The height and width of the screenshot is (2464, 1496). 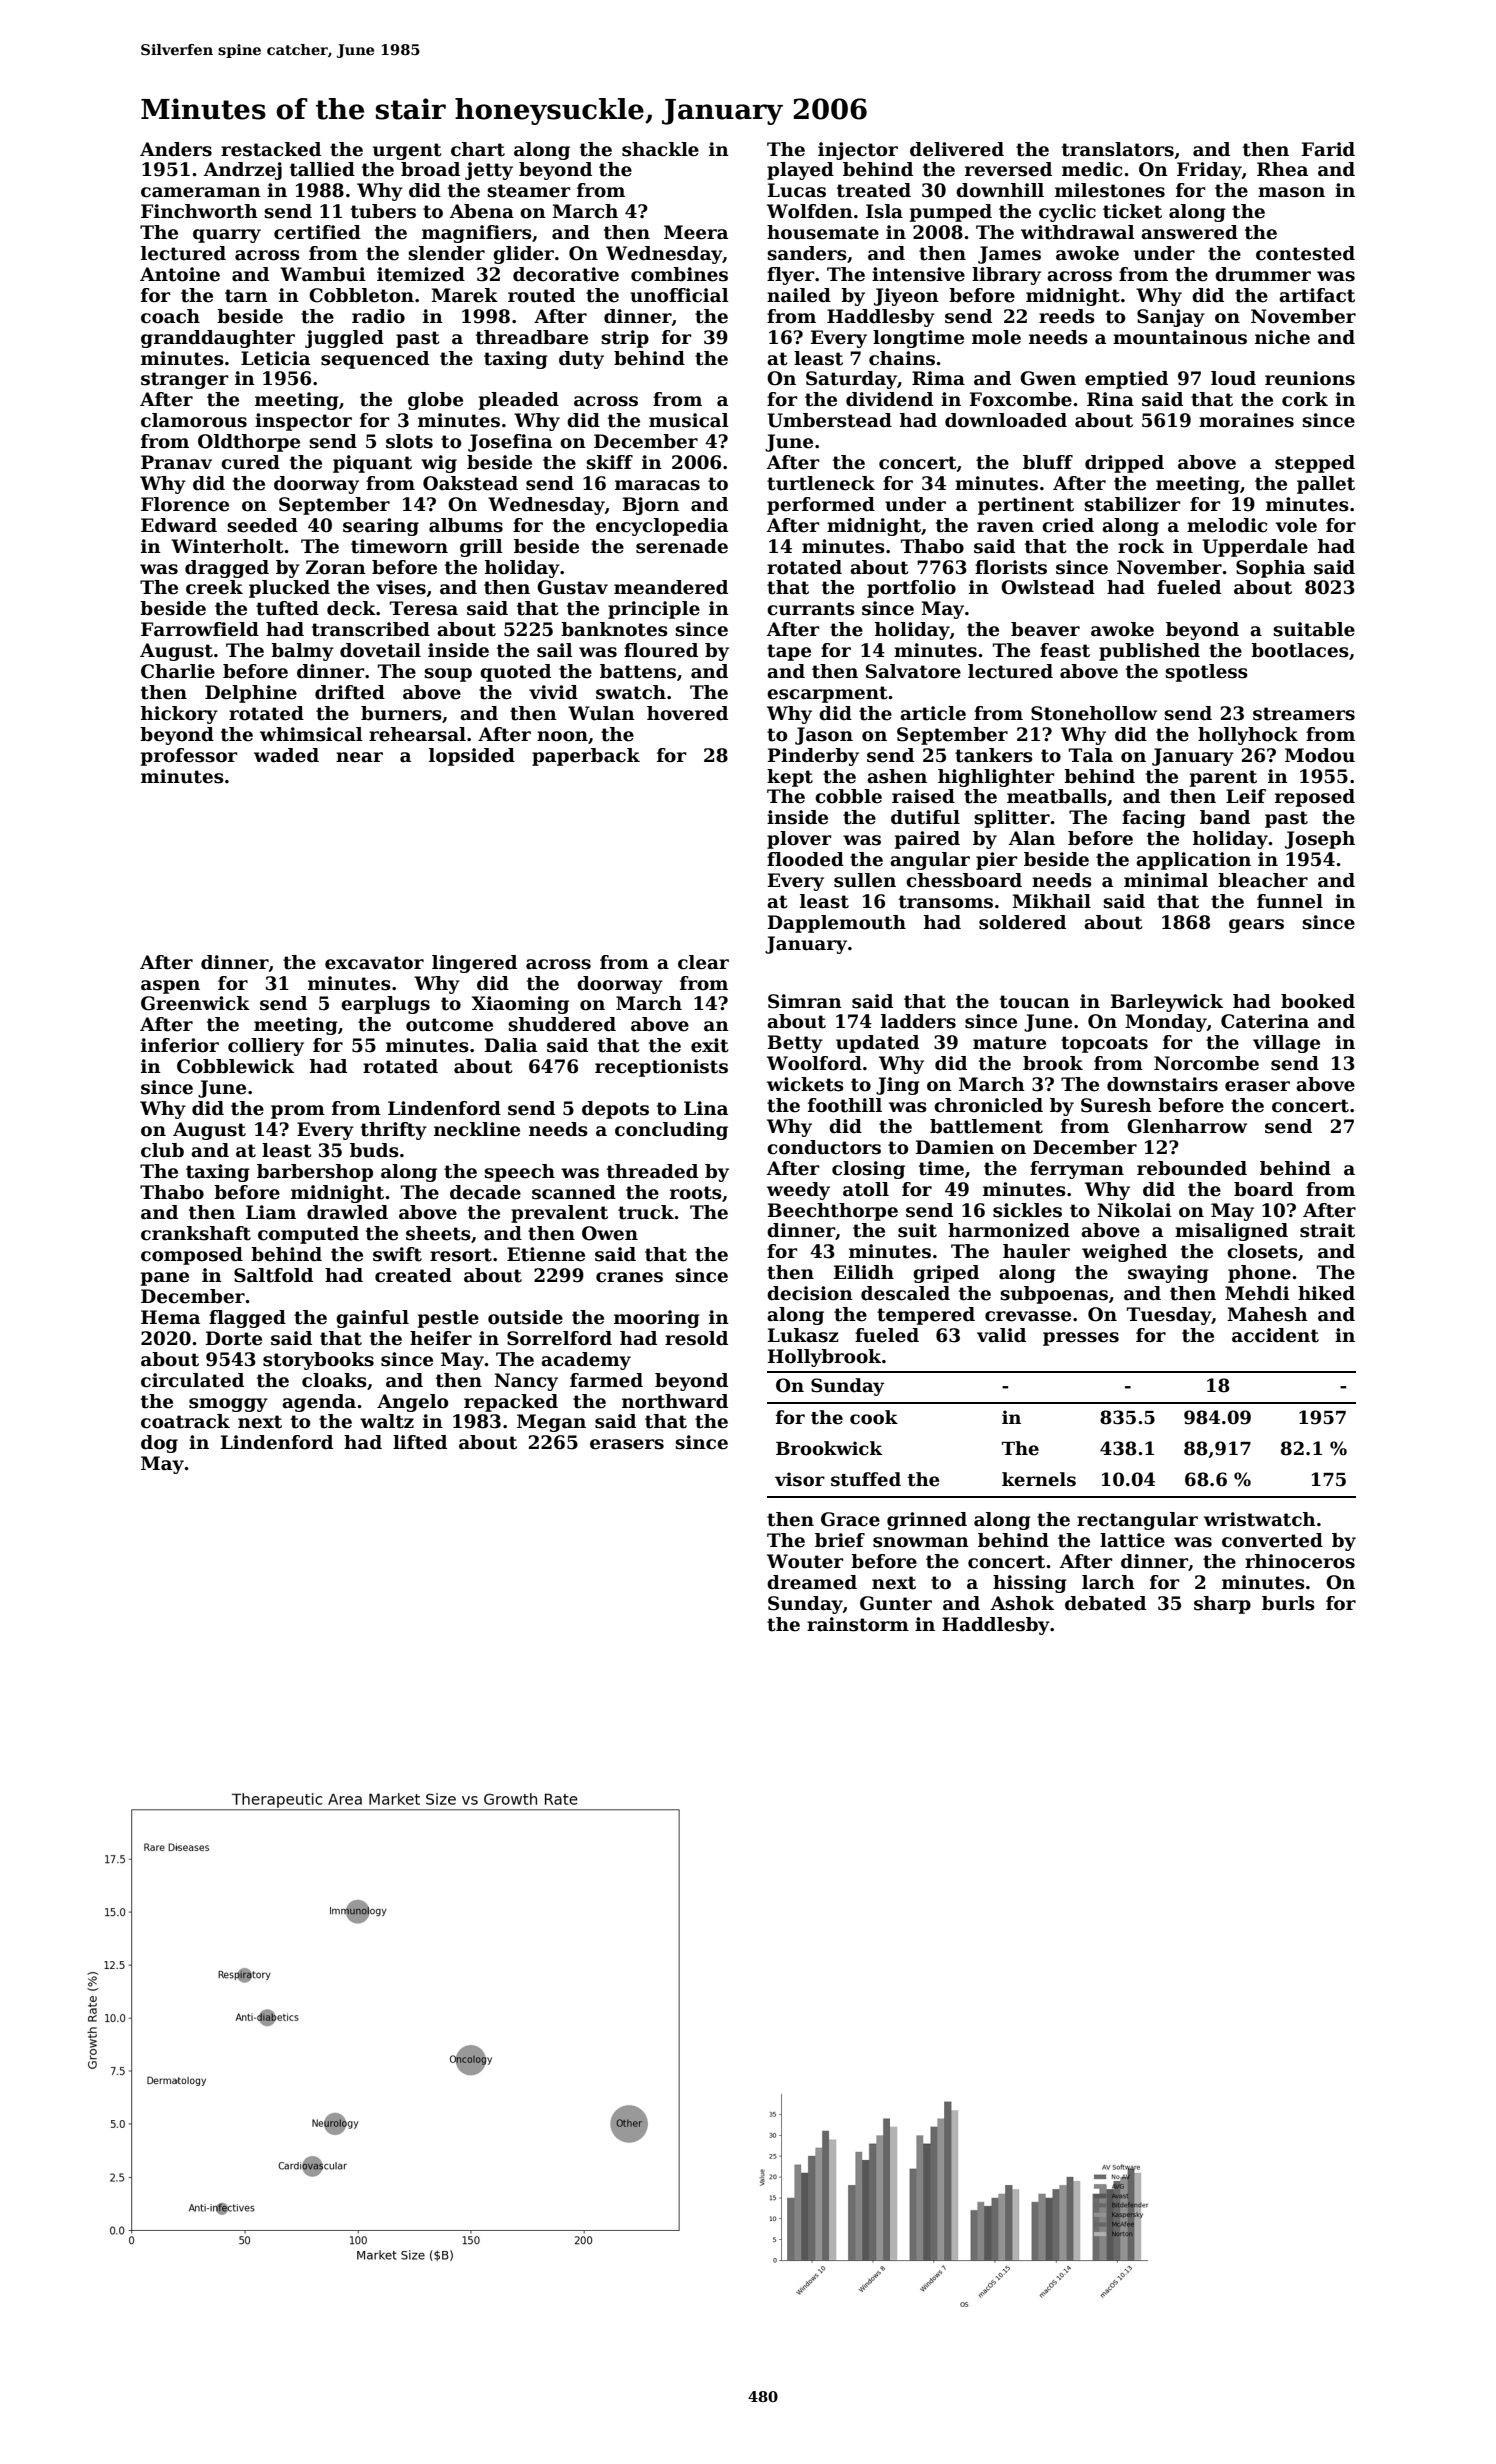 What do you see at coordinates (606, 1380) in the screenshot?
I see `farmed` at bounding box center [606, 1380].
